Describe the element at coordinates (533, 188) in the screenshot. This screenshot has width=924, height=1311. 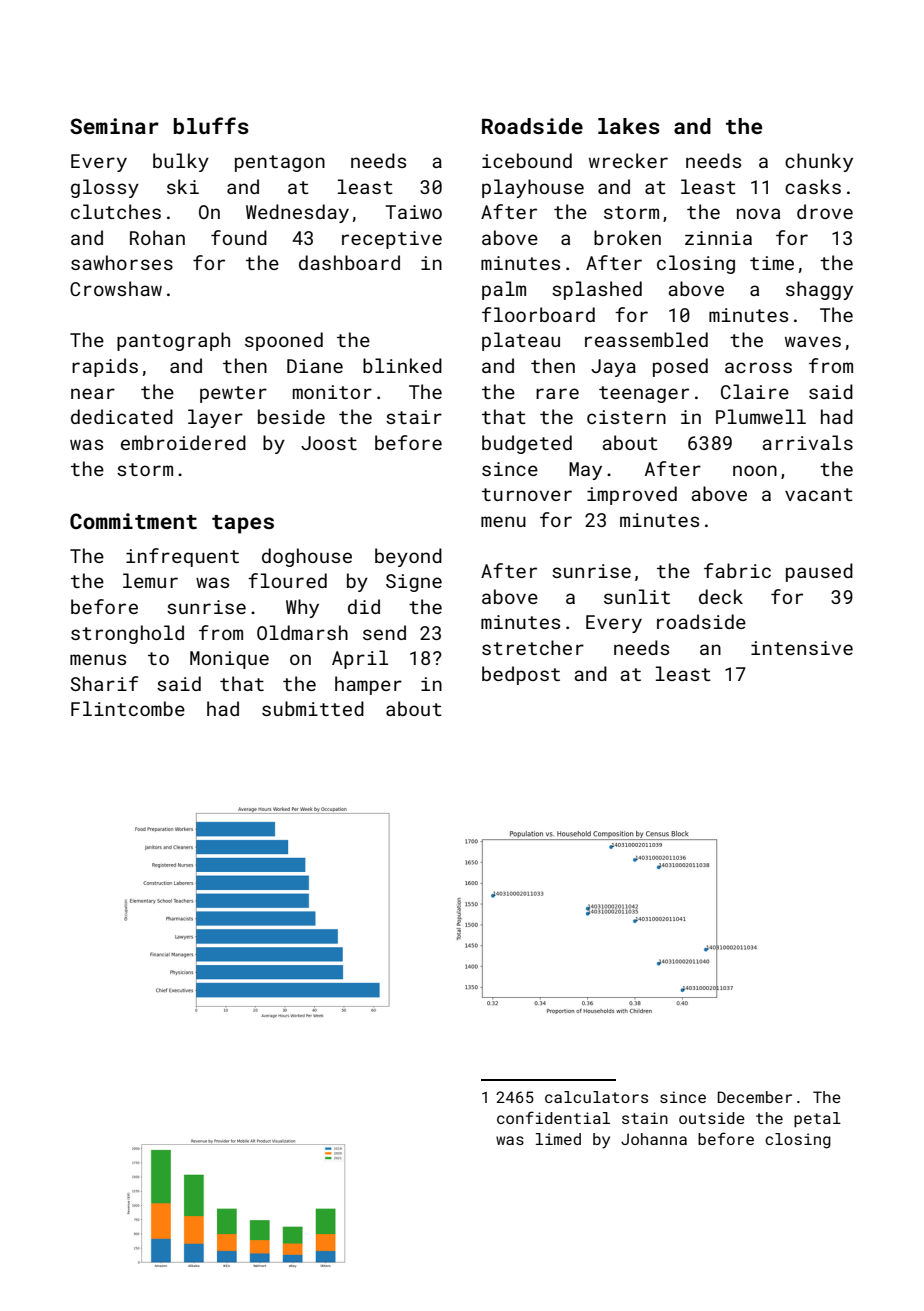
I see `playhouse` at that location.
